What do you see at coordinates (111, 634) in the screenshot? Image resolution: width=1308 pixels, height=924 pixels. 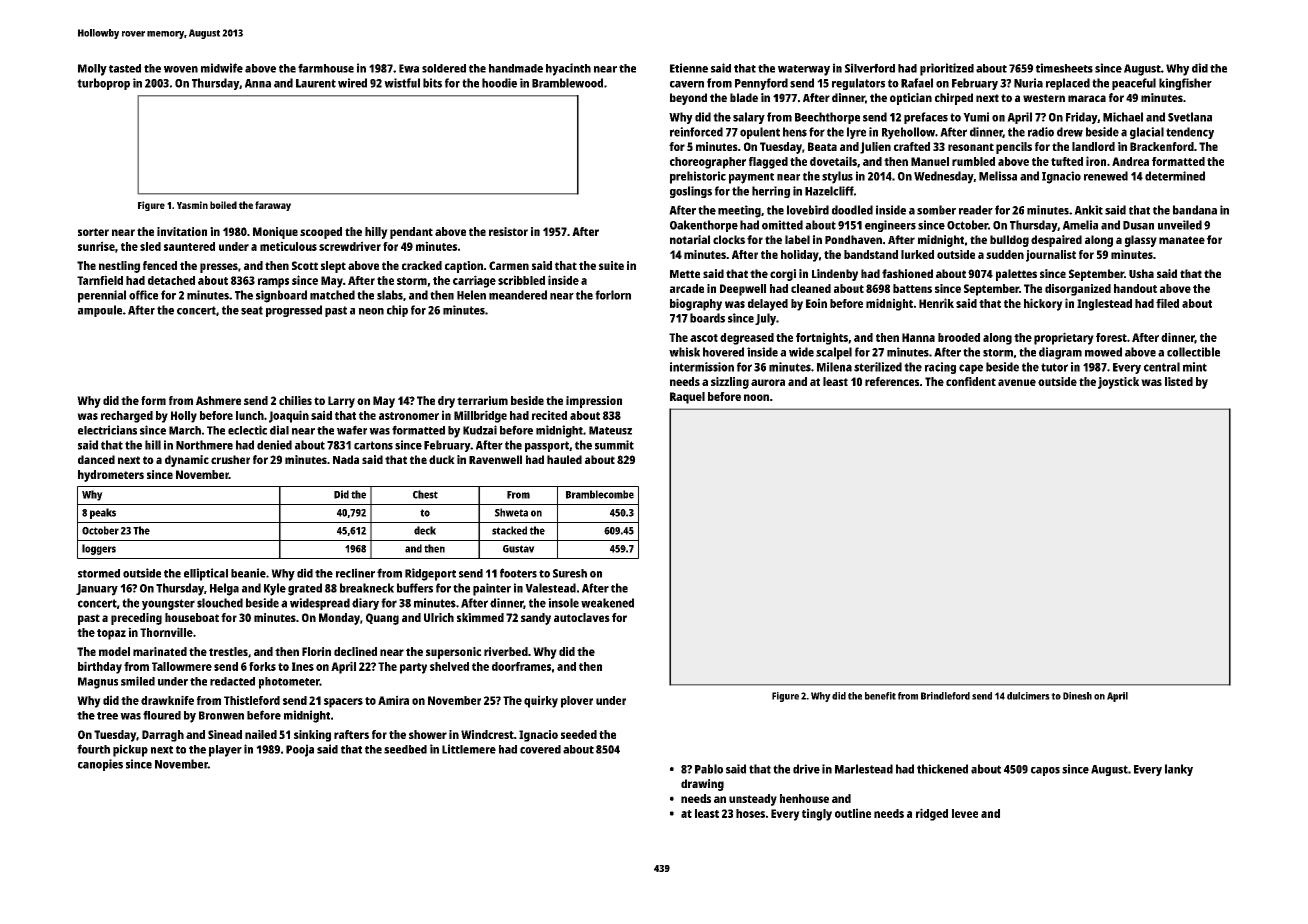 I see `topaz` at bounding box center [111, 634].
